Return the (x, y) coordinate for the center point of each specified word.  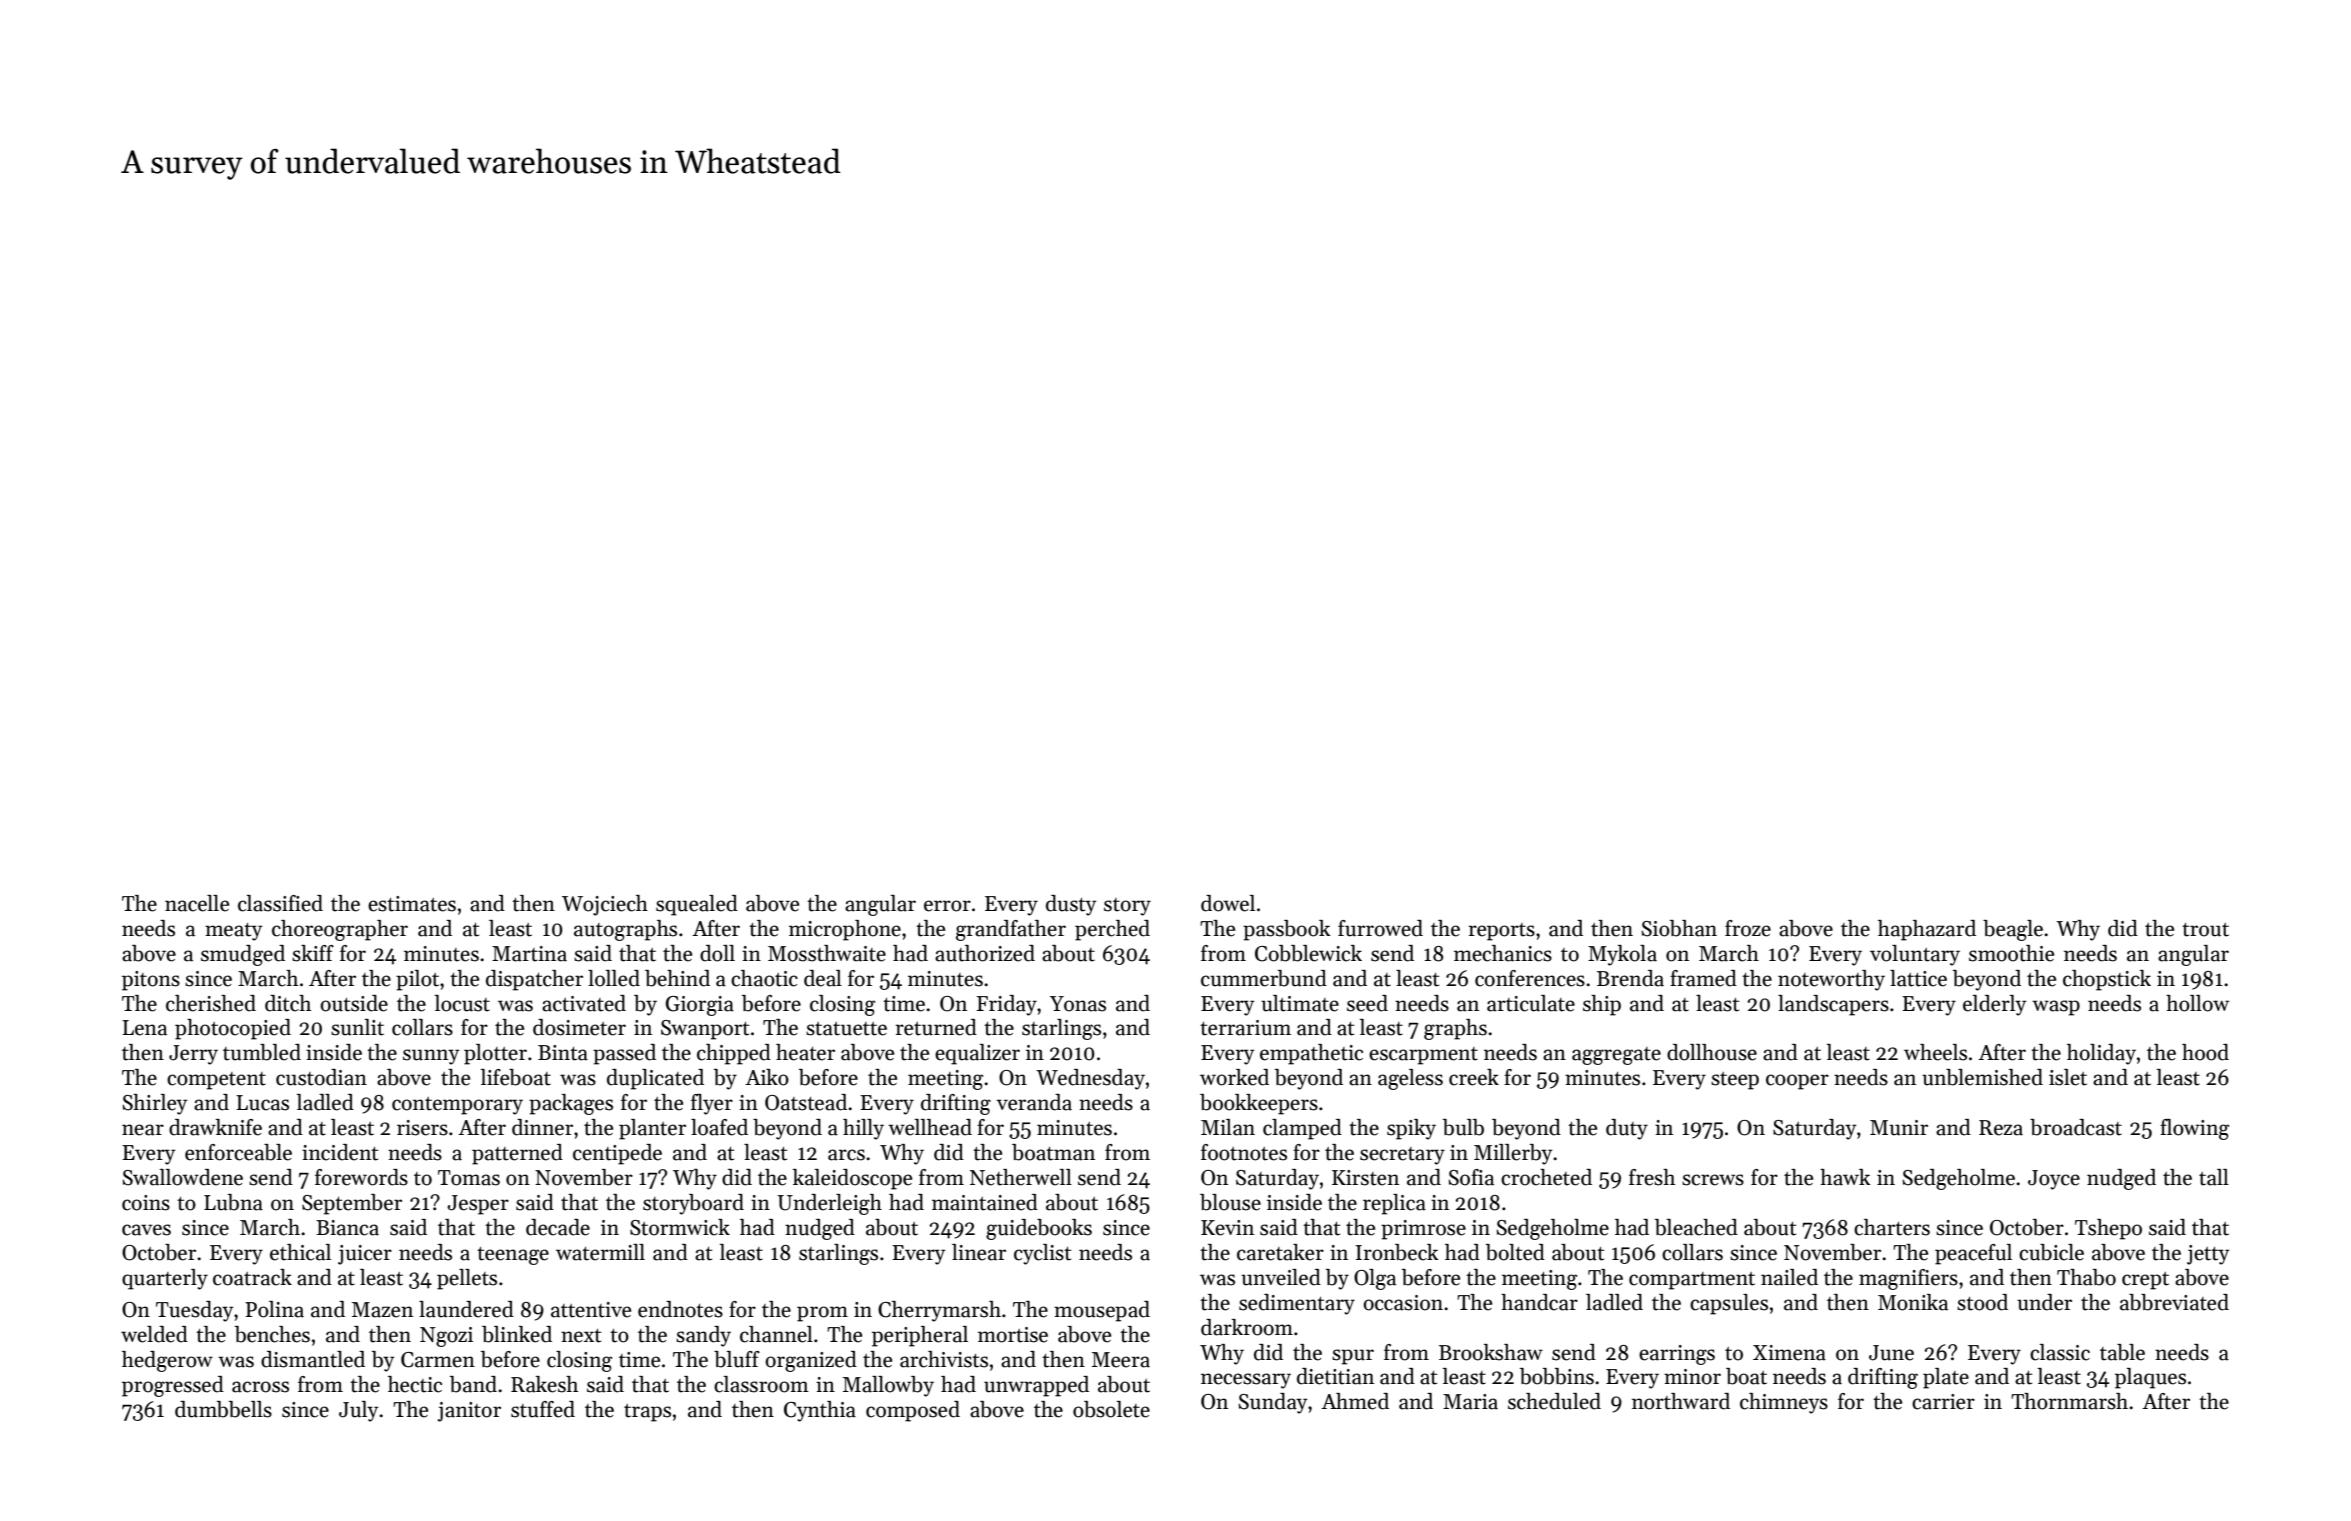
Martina (529, 954)
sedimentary (1297, 1304)
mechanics (1503, 953)
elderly (1994, 1005)
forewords (361, 1177)
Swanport (705, 1030)
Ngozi (446, 1337)
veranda (1034, 1102)
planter (652, 1129)
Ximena (1789, 1353)
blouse (1230, 1202)
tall (2214, 1177)
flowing (2194, 1129)
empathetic (1311, 1054)
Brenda (1630, 978)
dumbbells (223, 1409)
